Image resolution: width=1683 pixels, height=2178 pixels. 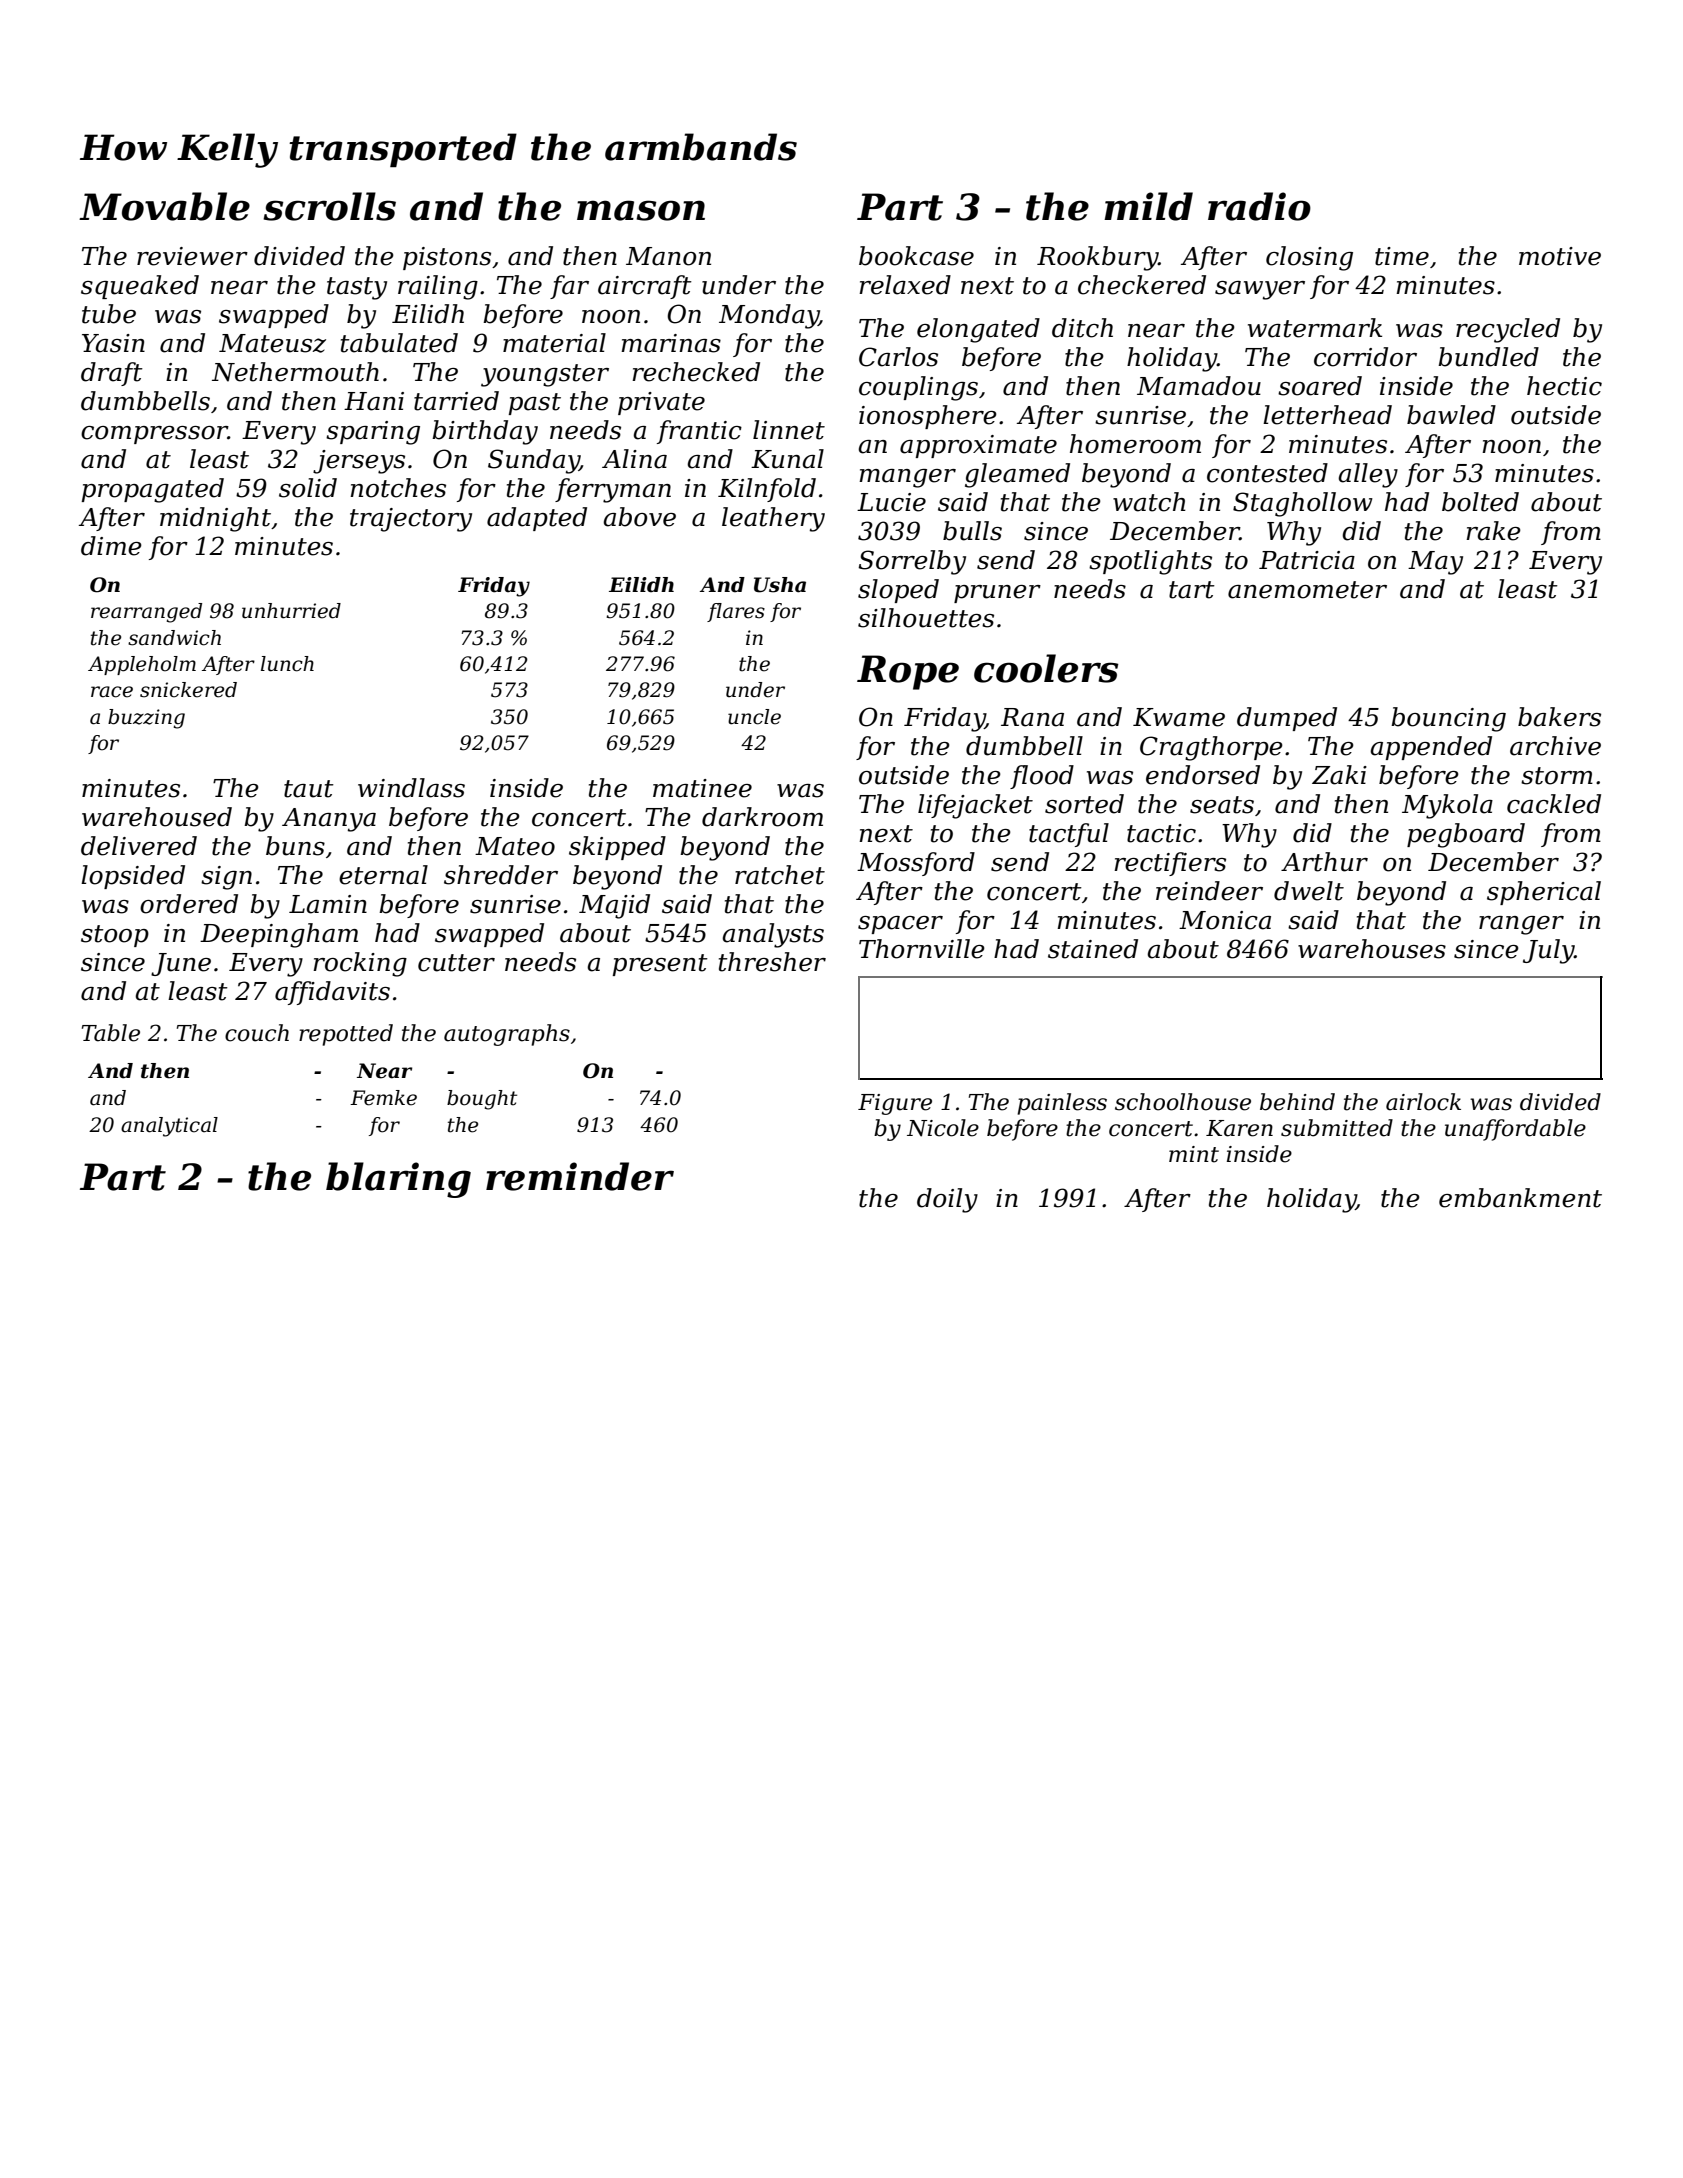 I want to click on sorted, so click(x=1084, y=804).
